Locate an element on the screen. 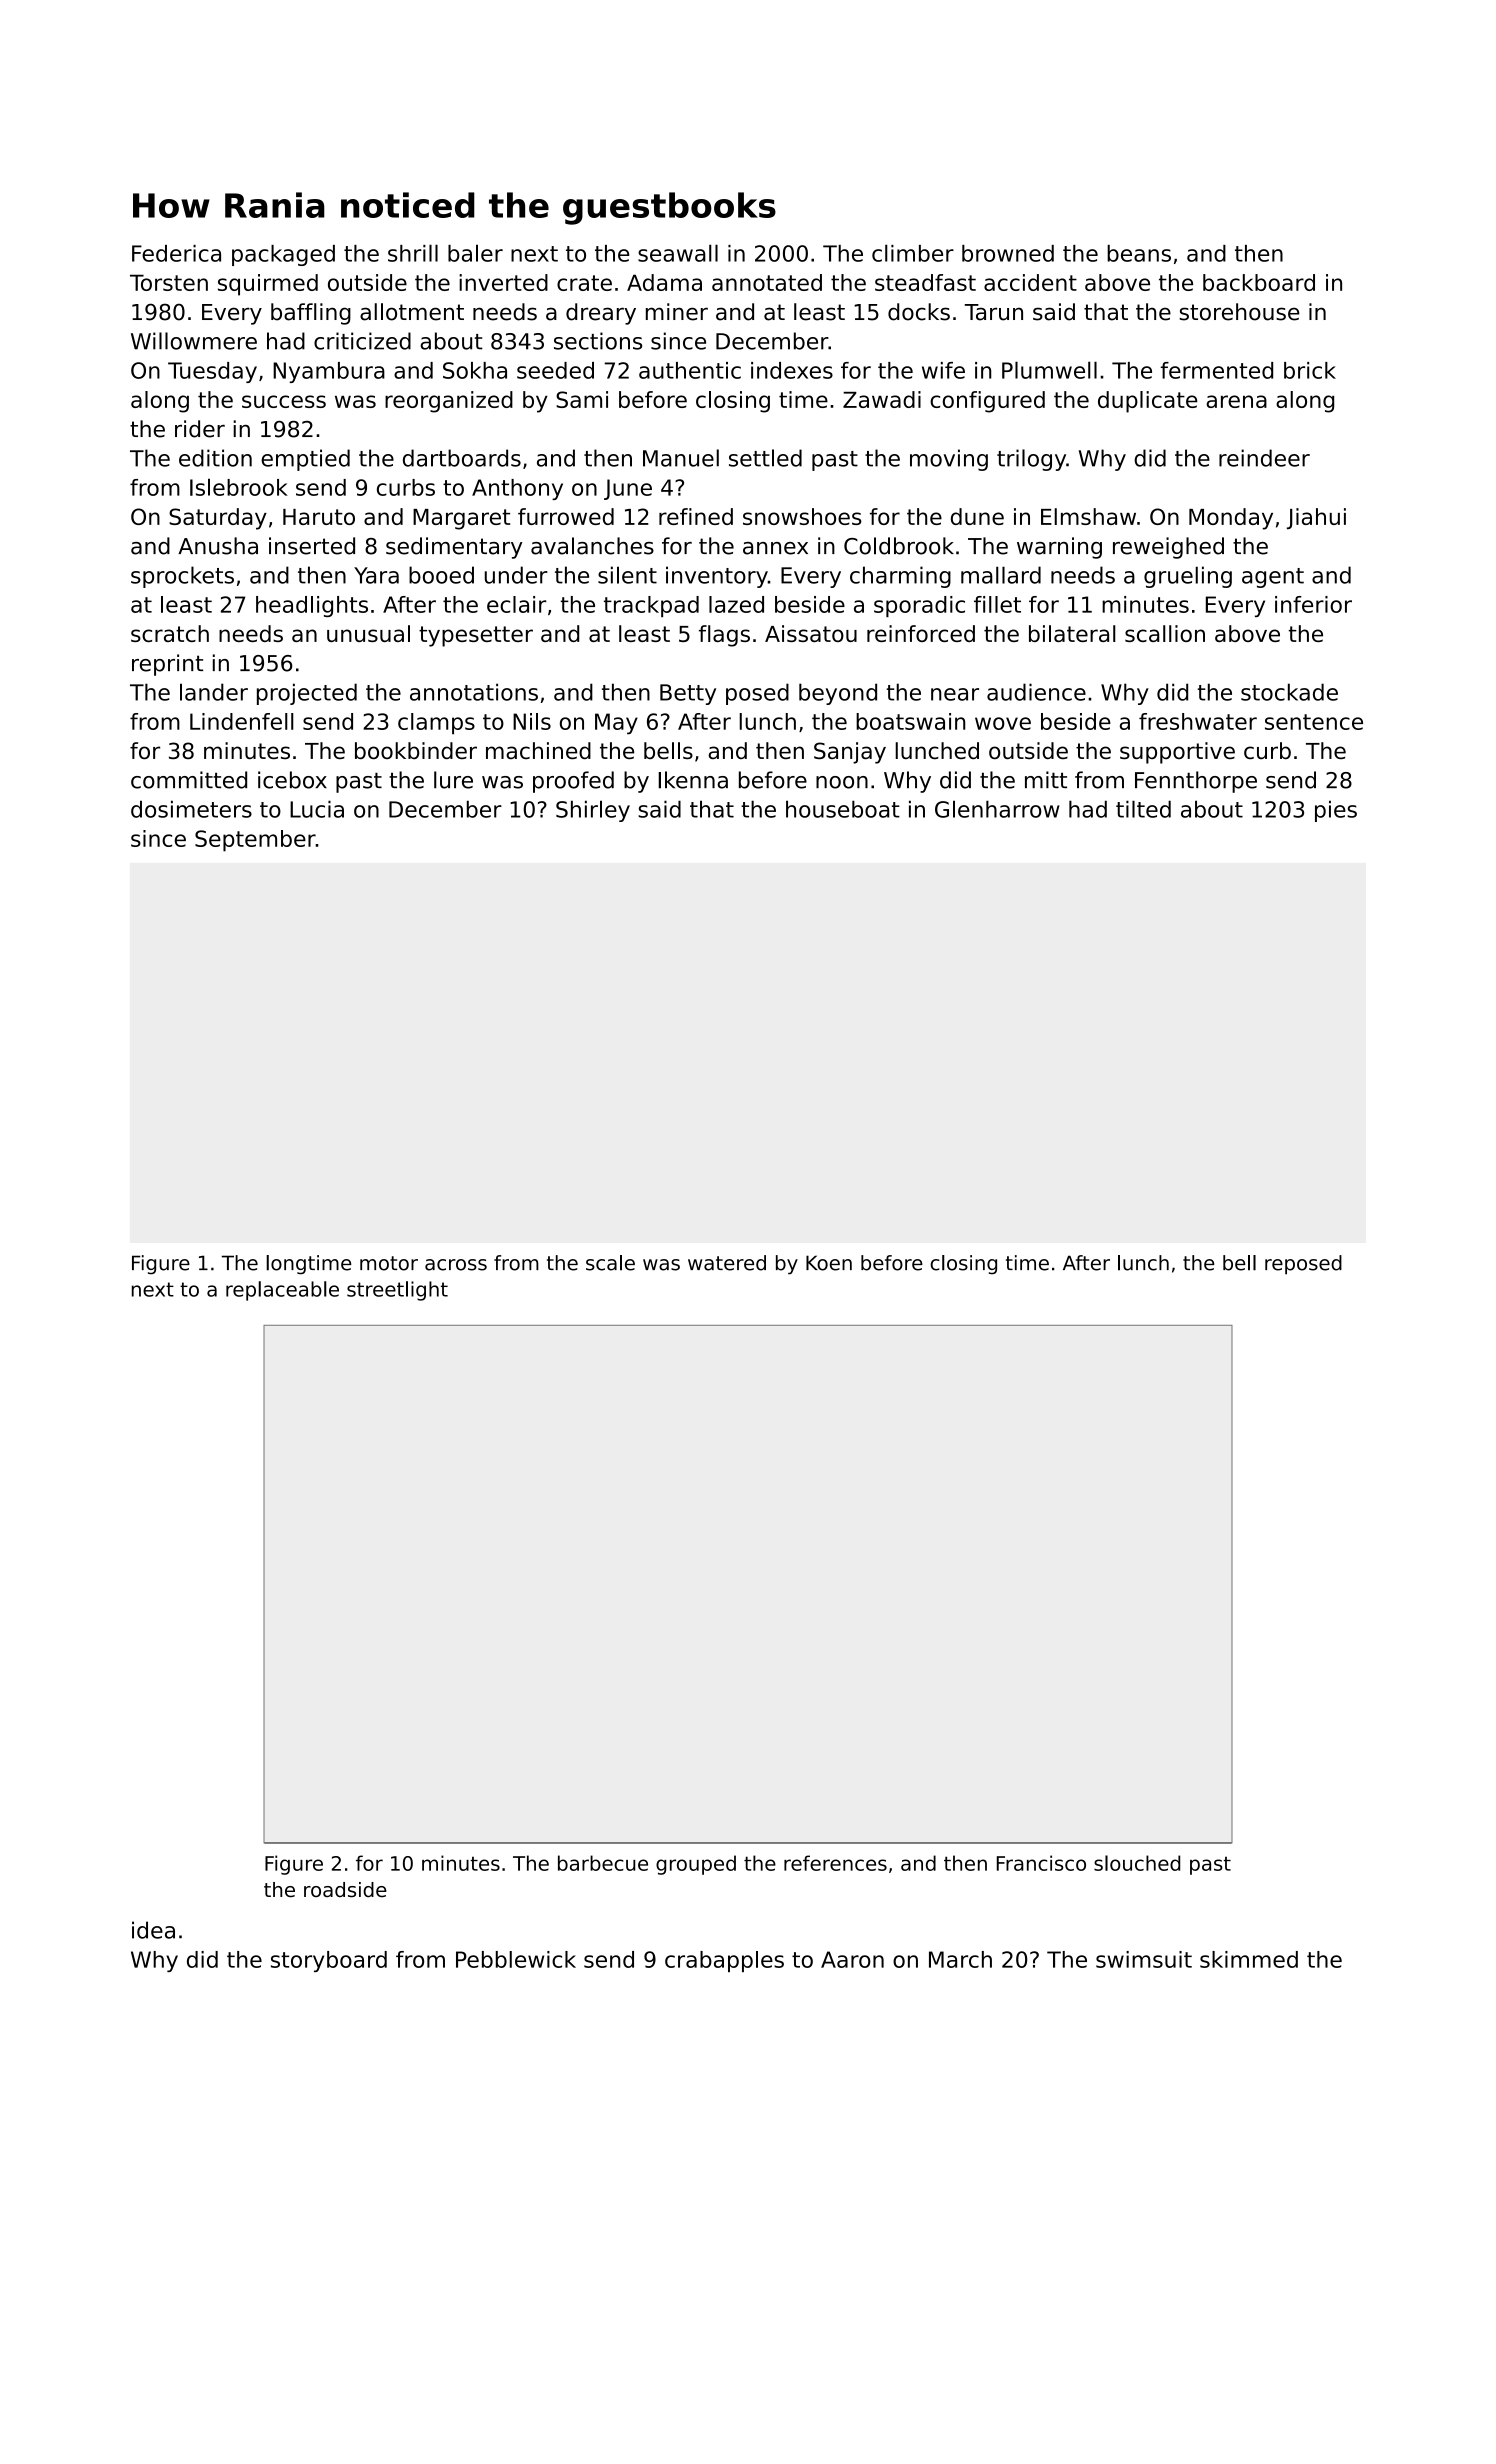 This screenshot has height=2464, width=1496. watered is located at coordinates (727, 1263).
